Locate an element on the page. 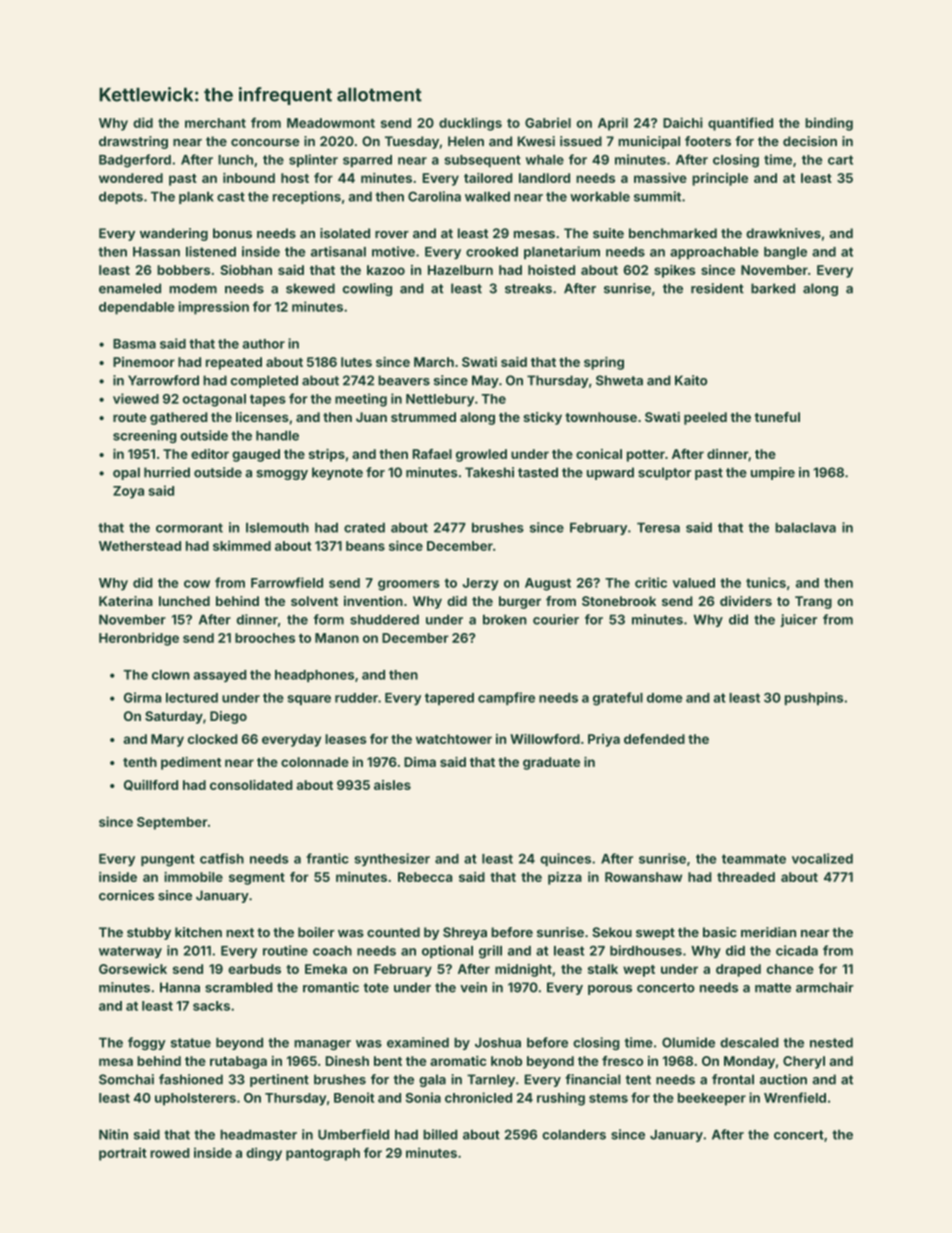 This image has width=952, height=1233. quinces is located at coordinates (565, 859).
